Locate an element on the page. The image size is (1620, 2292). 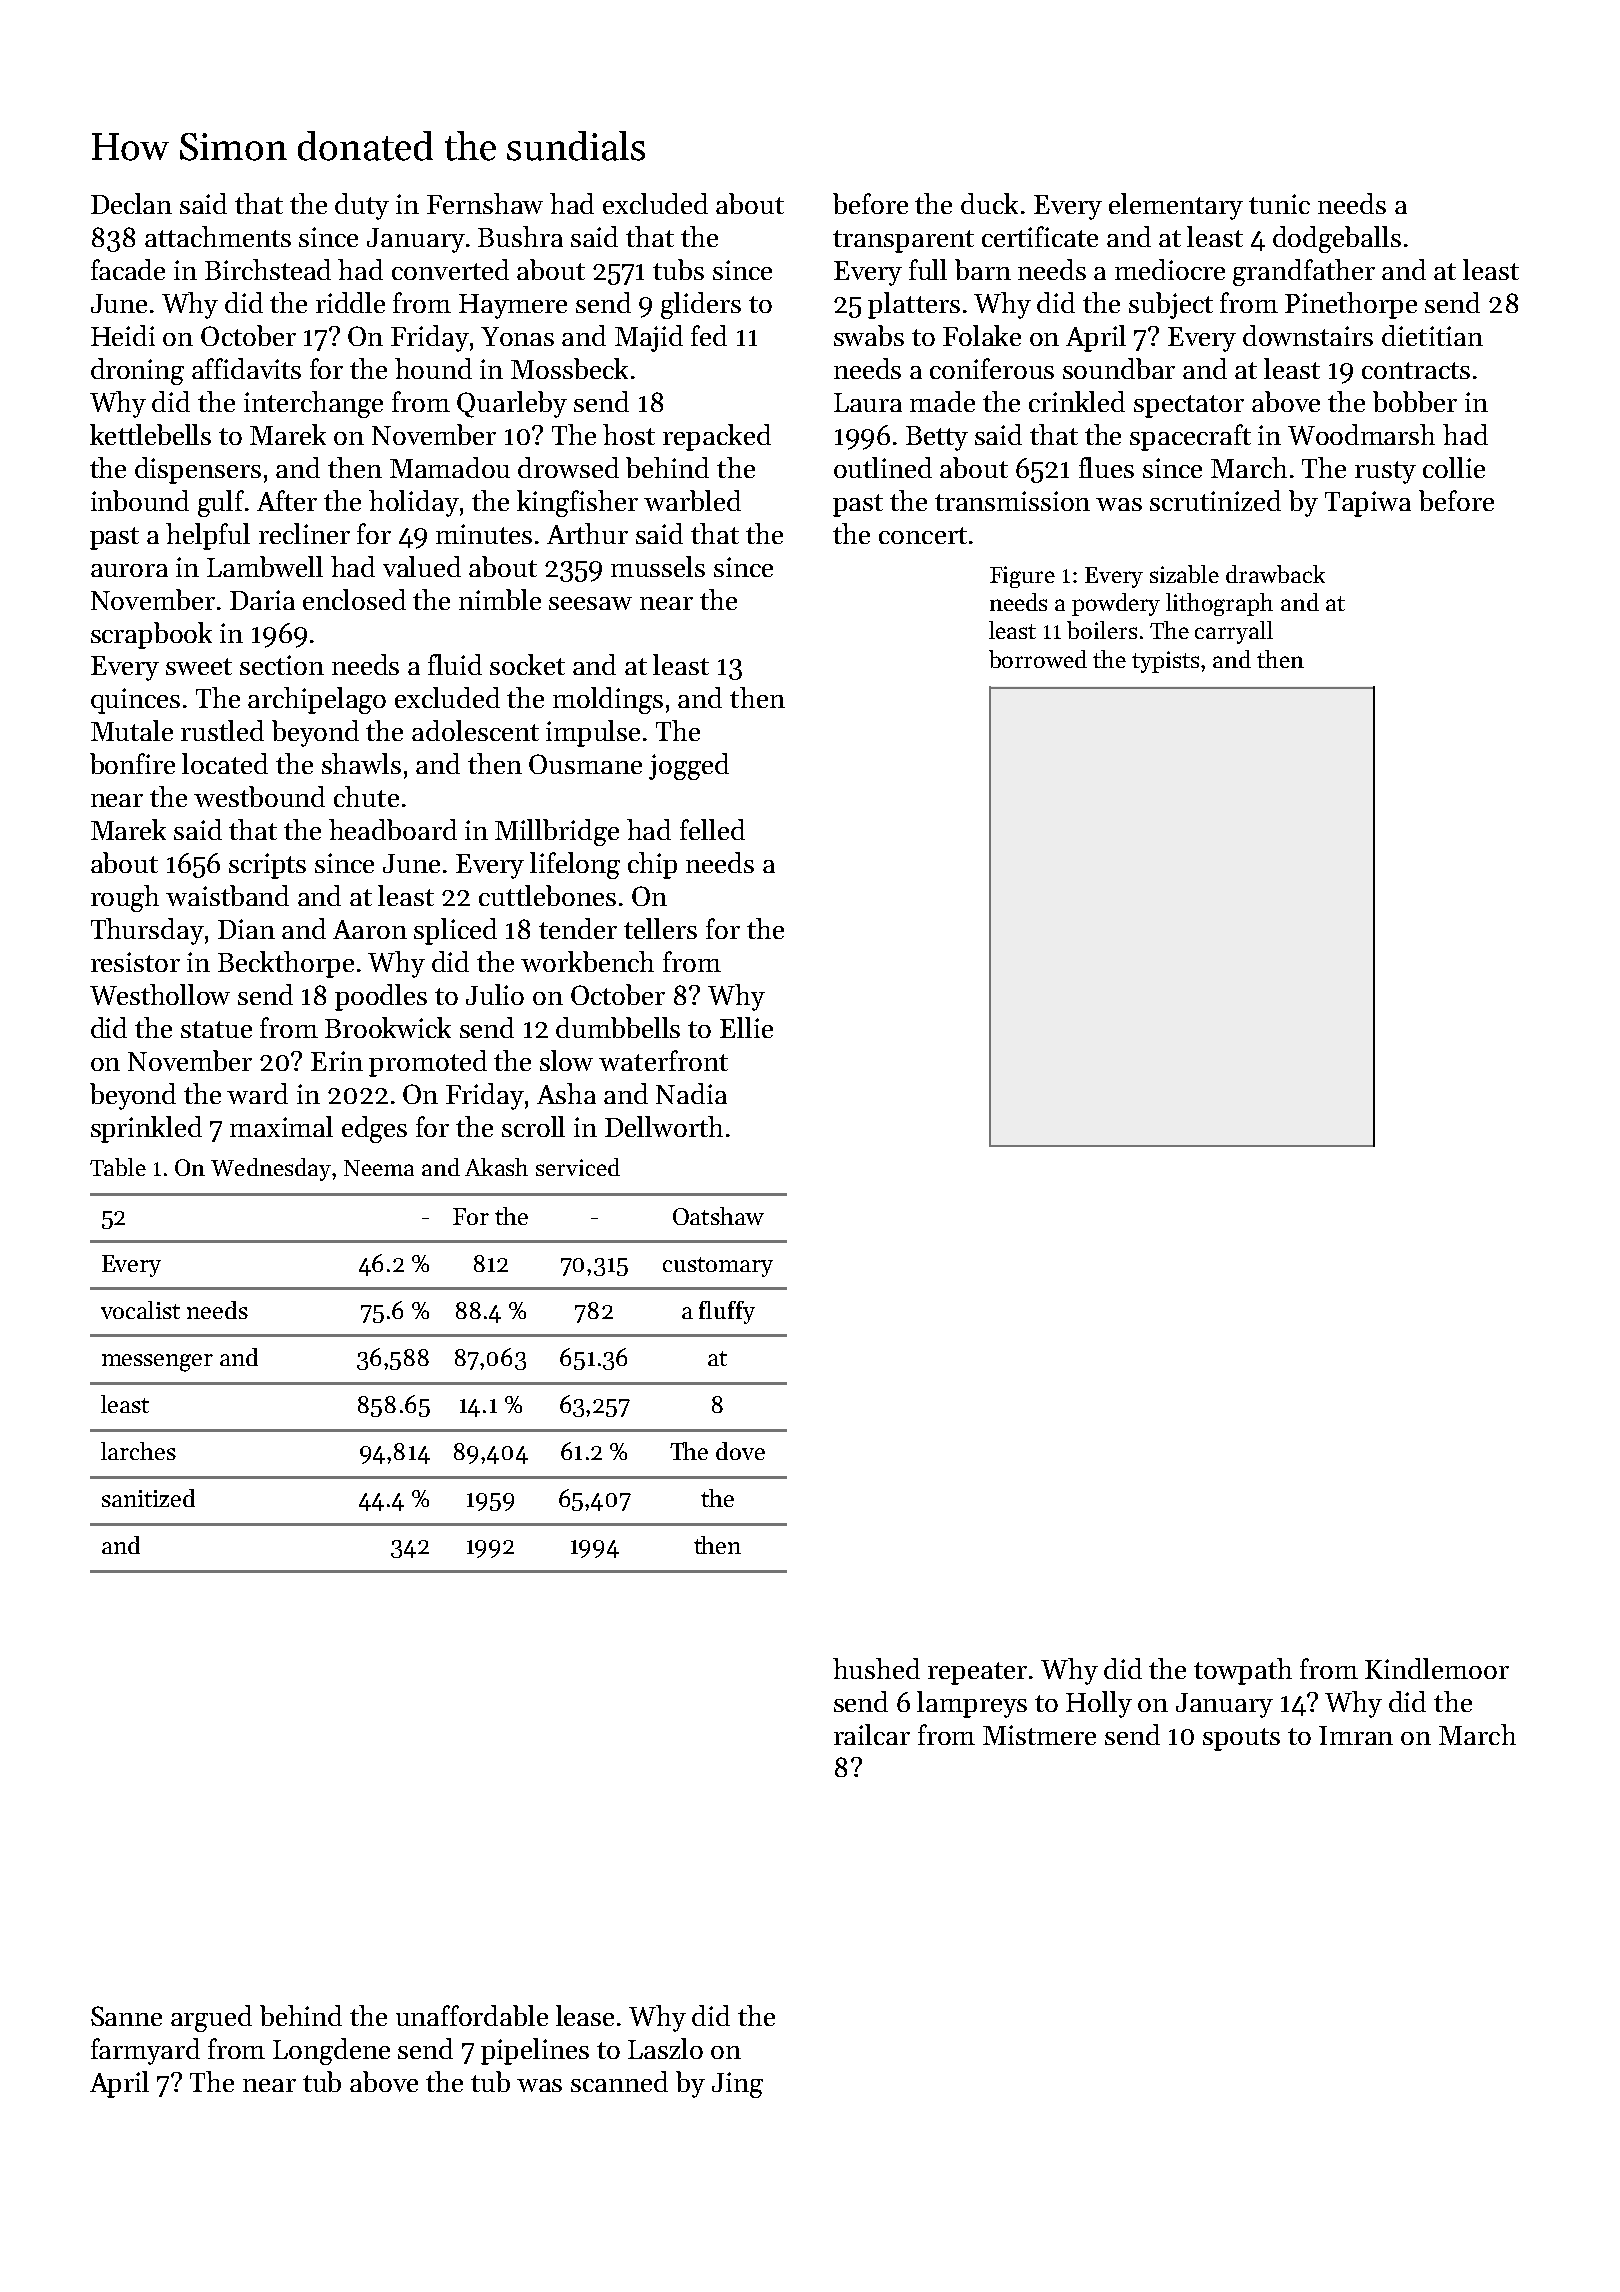
typists is located at coordinates (1165, 662).
